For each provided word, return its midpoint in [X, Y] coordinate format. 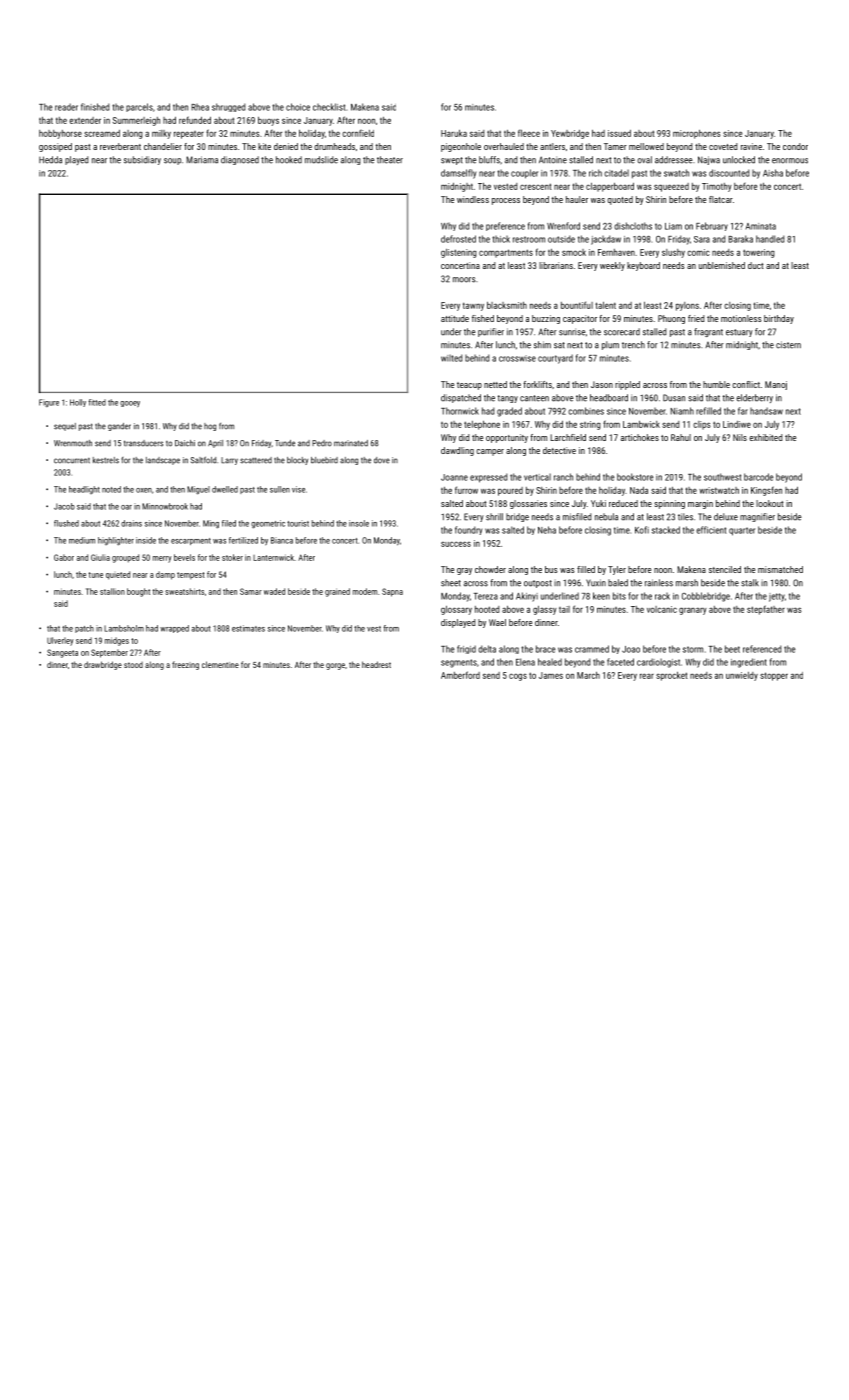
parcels [139, 107]
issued [619, 133]
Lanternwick [273, 557]
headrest [376, 664]
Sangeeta [62, 653]
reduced [623, 503]
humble [716, 384]
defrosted [458, 239]
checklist [329, 107]
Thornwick [460, 411]
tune [95, 575]
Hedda [50, 160]
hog [210, 427]
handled [770, 239]
